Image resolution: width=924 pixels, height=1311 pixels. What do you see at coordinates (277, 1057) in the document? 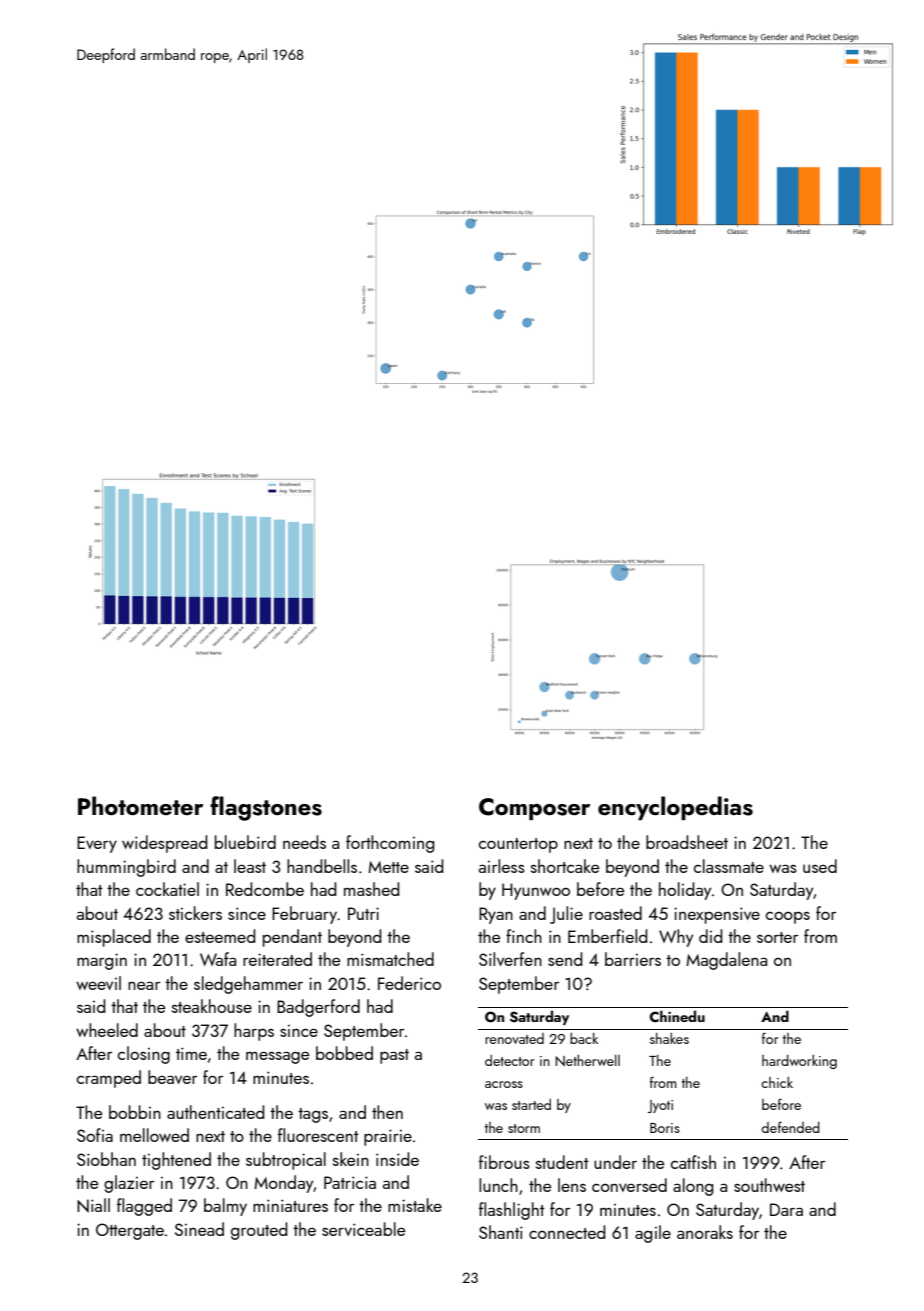
I see `message` at bounding box center [277, 1057].
